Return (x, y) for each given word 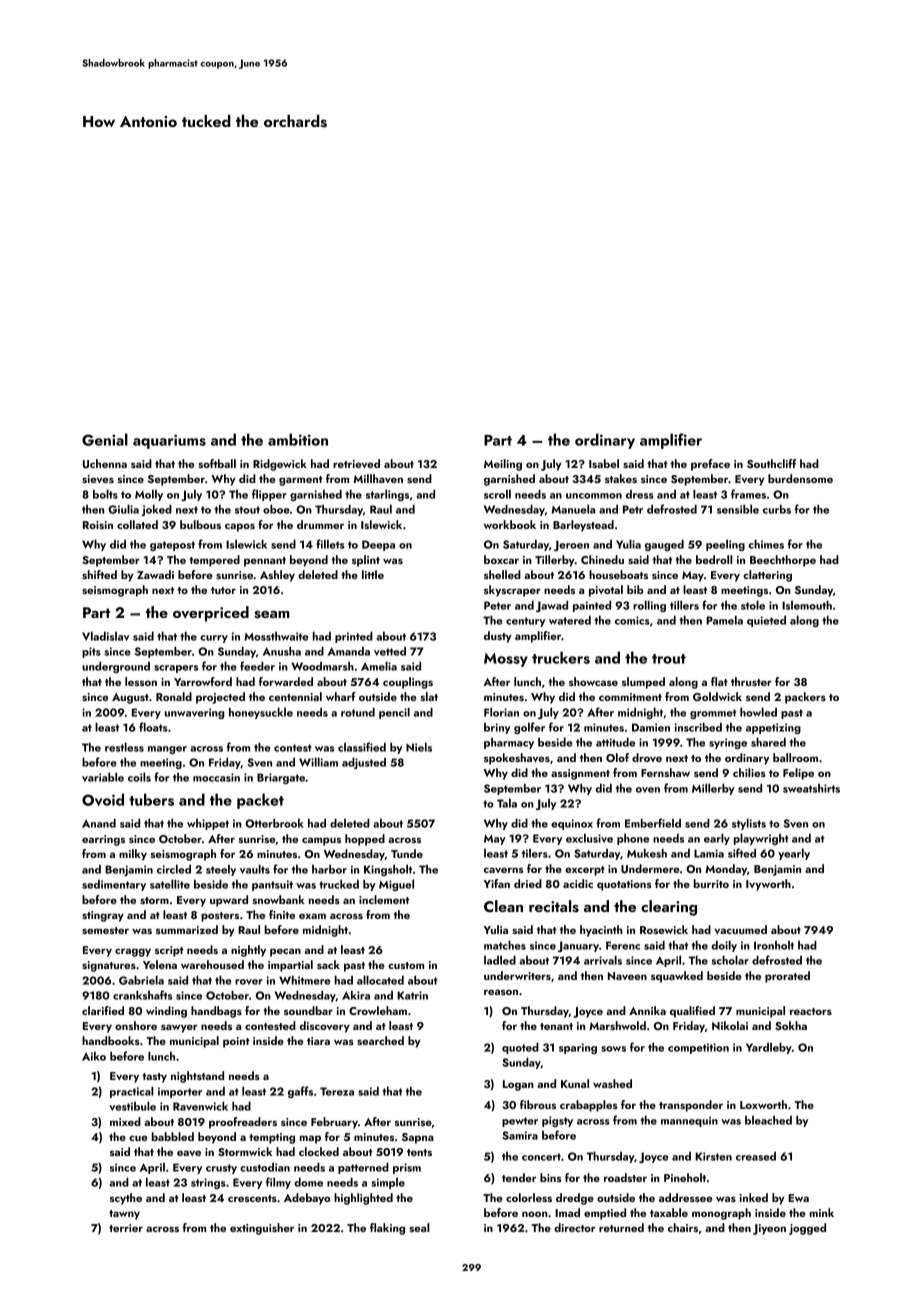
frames (748, 494)
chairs (683, 1227)
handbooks (111, 1040)
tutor (223, 590)
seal (419, 1227)
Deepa (378, 545)
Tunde (407, 853)
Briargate (281, 778)
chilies (749, 772)
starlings (387, 495)
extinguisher (262, 1229)
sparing (578, 1048)
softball (217, 463)
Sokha (791, 1025)
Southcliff (771, 463)
